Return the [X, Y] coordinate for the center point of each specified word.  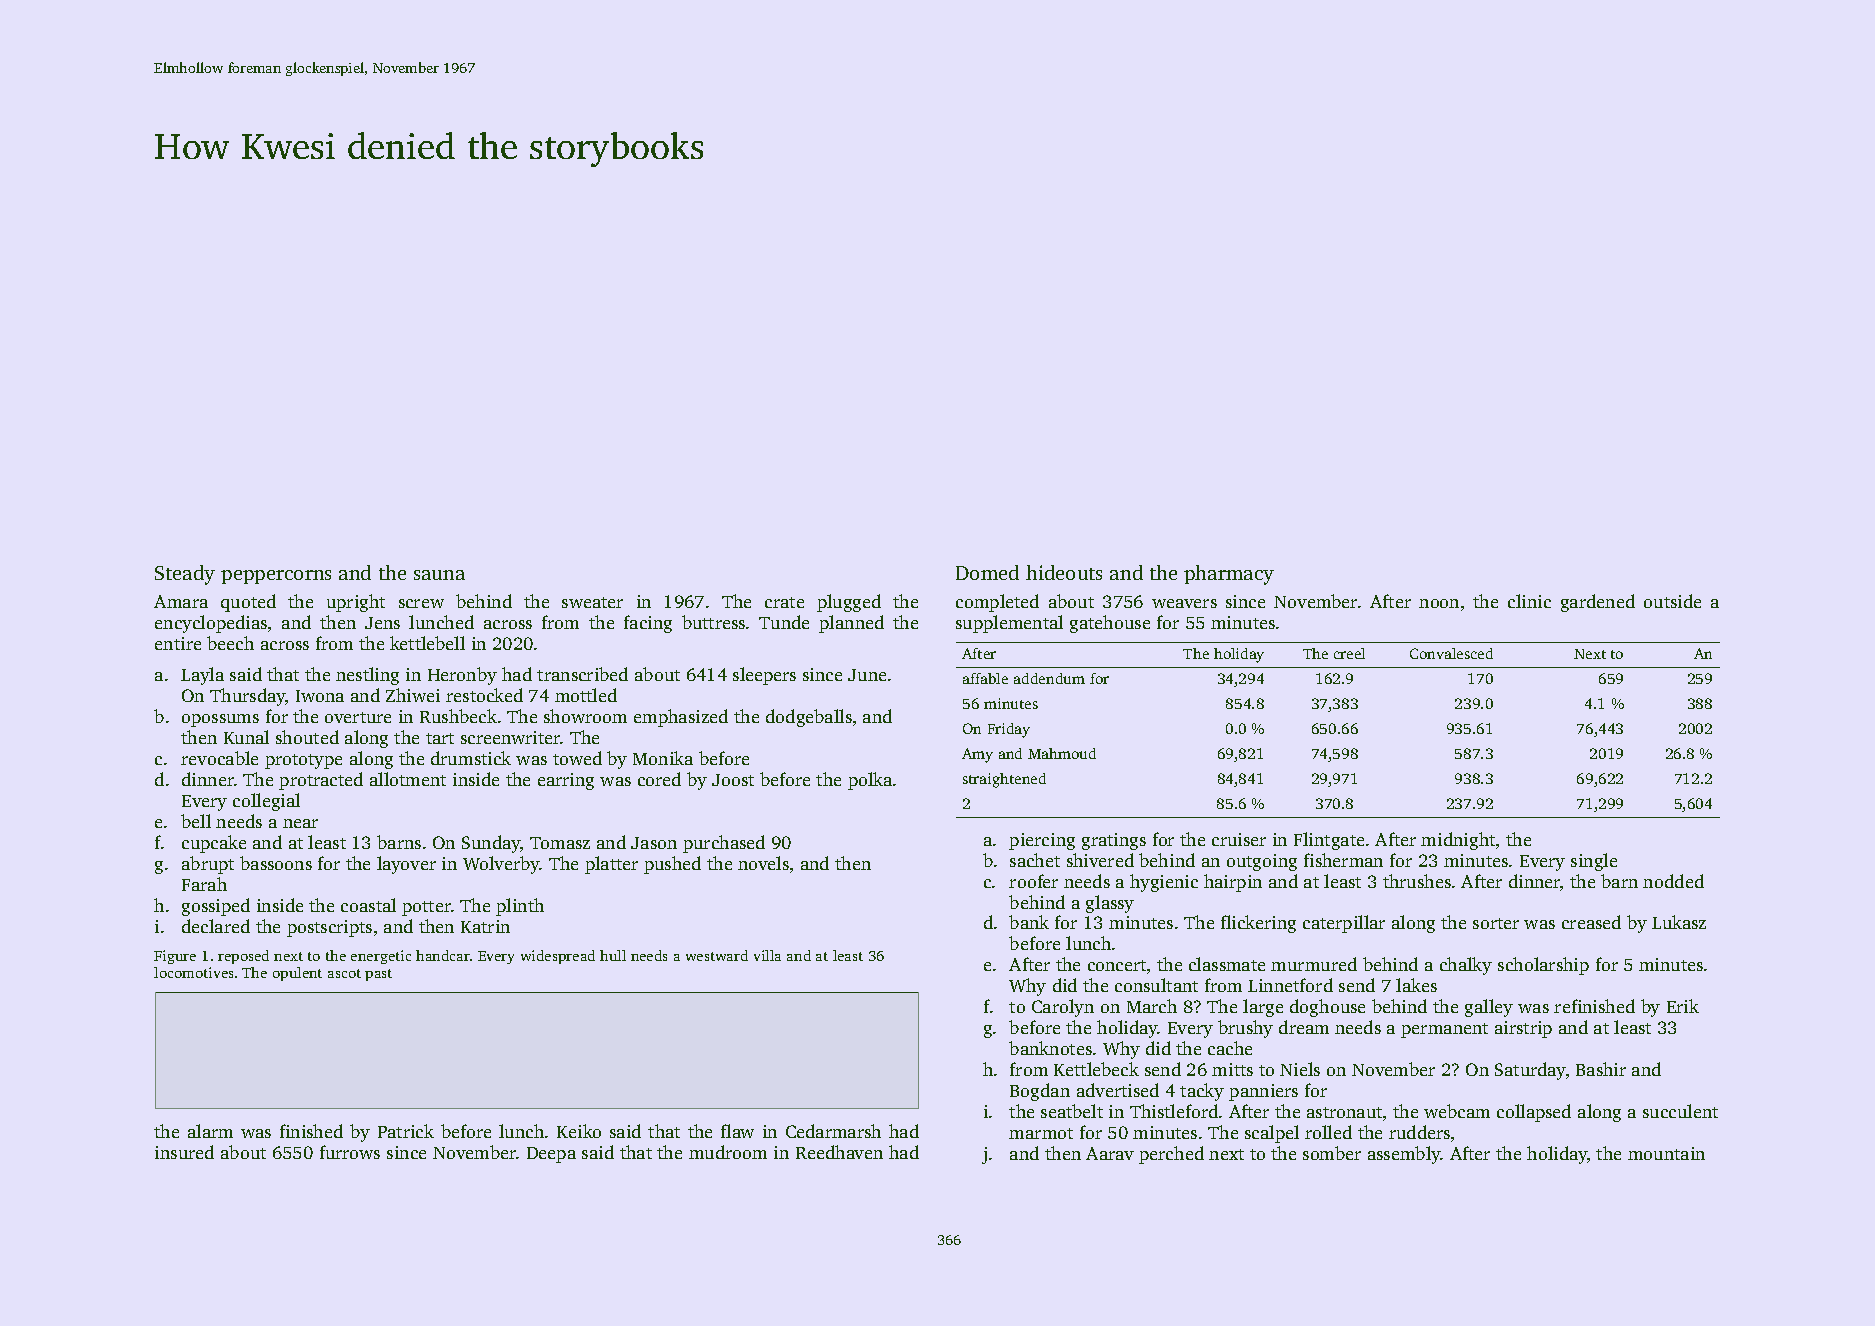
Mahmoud [1062, 753]
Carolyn [1063, 1008]
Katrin [485, 926]
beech [230, 643]
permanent [1444, 1030]
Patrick [406, 1131]
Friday [1009, 730]
